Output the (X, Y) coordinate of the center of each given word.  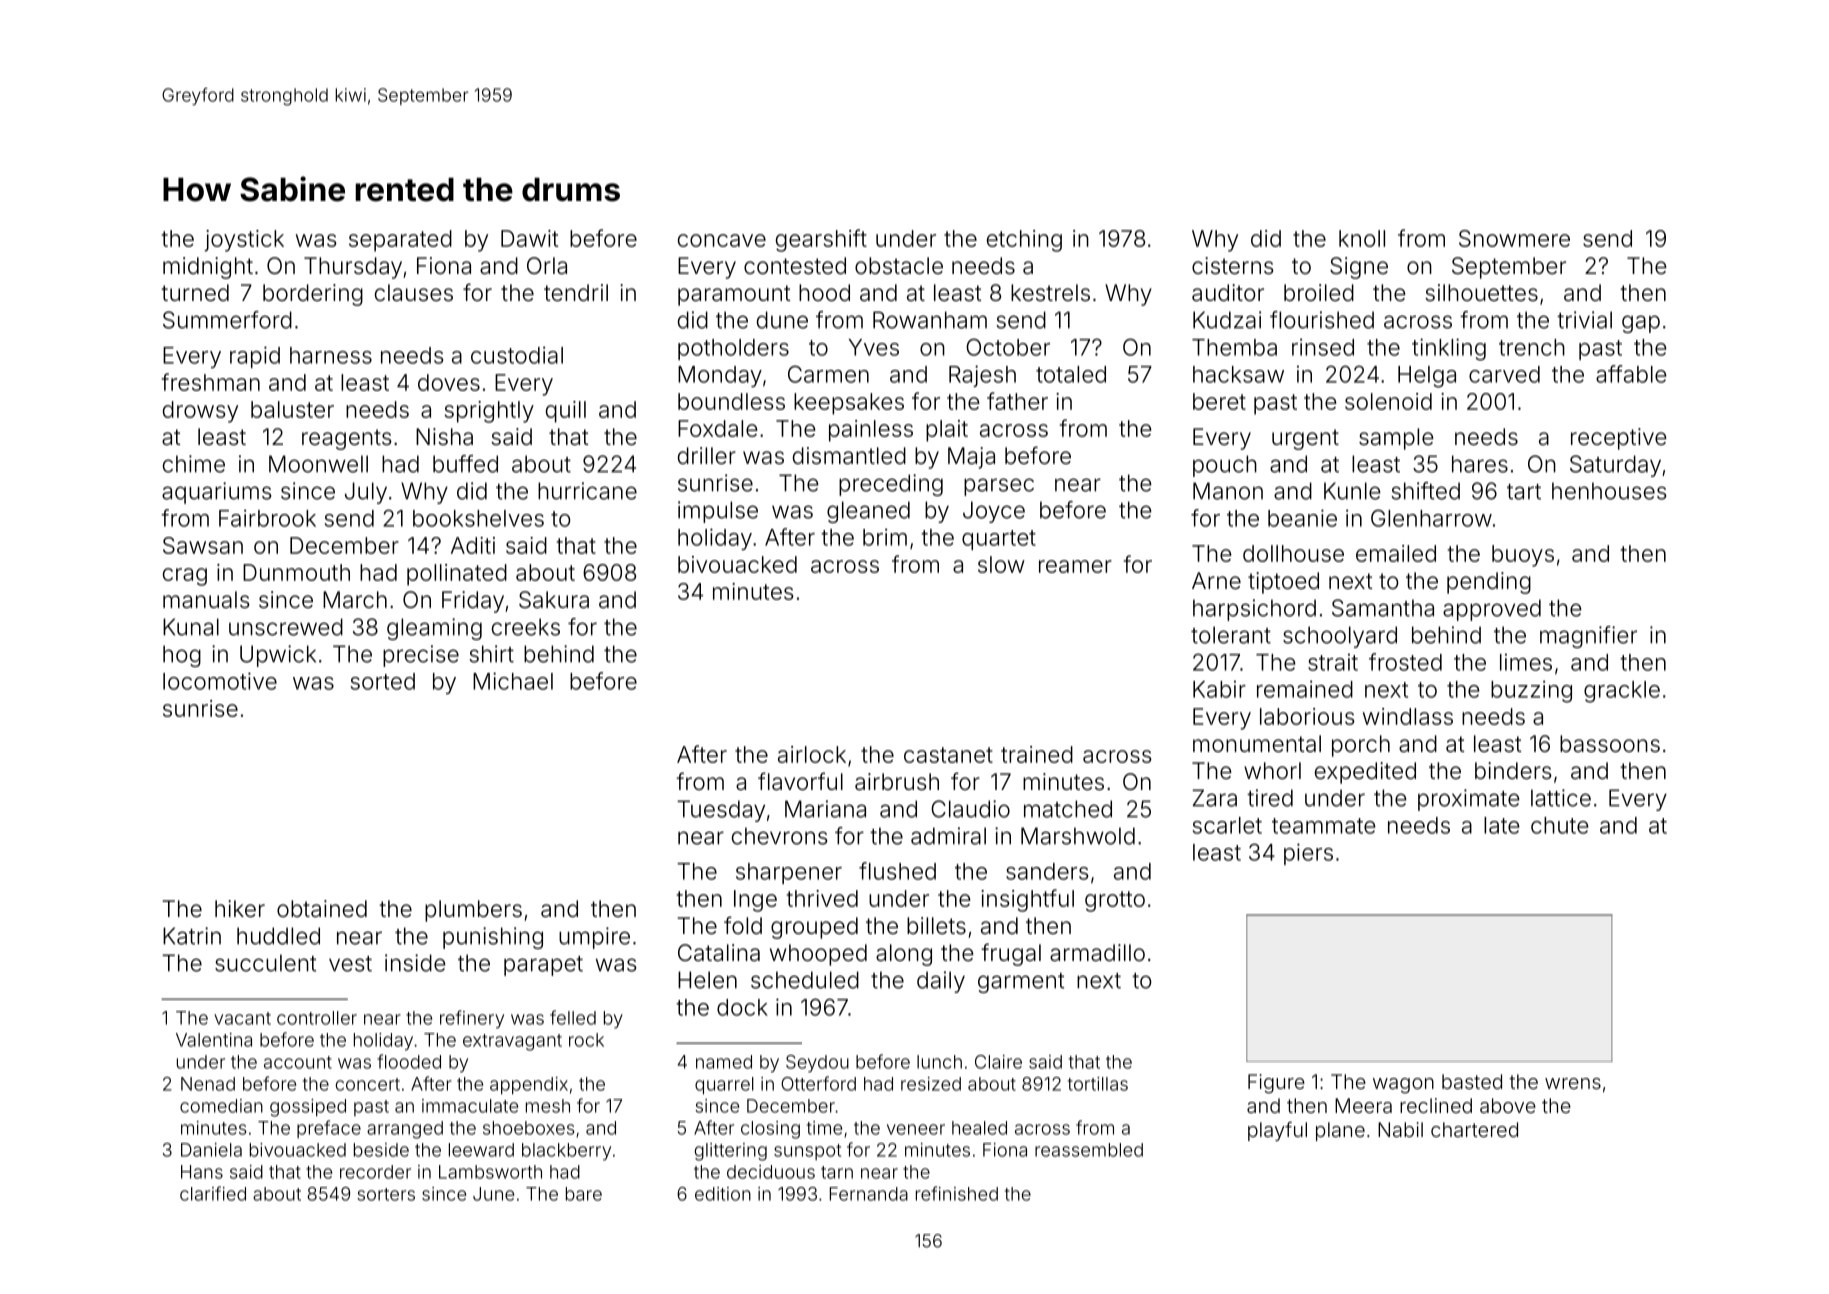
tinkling (1449, 349)
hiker (240, 909)
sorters (386, 1194)
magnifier (1588, 637)
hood (824, 293)
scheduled (805, 980)
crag (185, 577)
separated (400, 241)
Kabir (1219, 689)
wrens (1573, 1083)
